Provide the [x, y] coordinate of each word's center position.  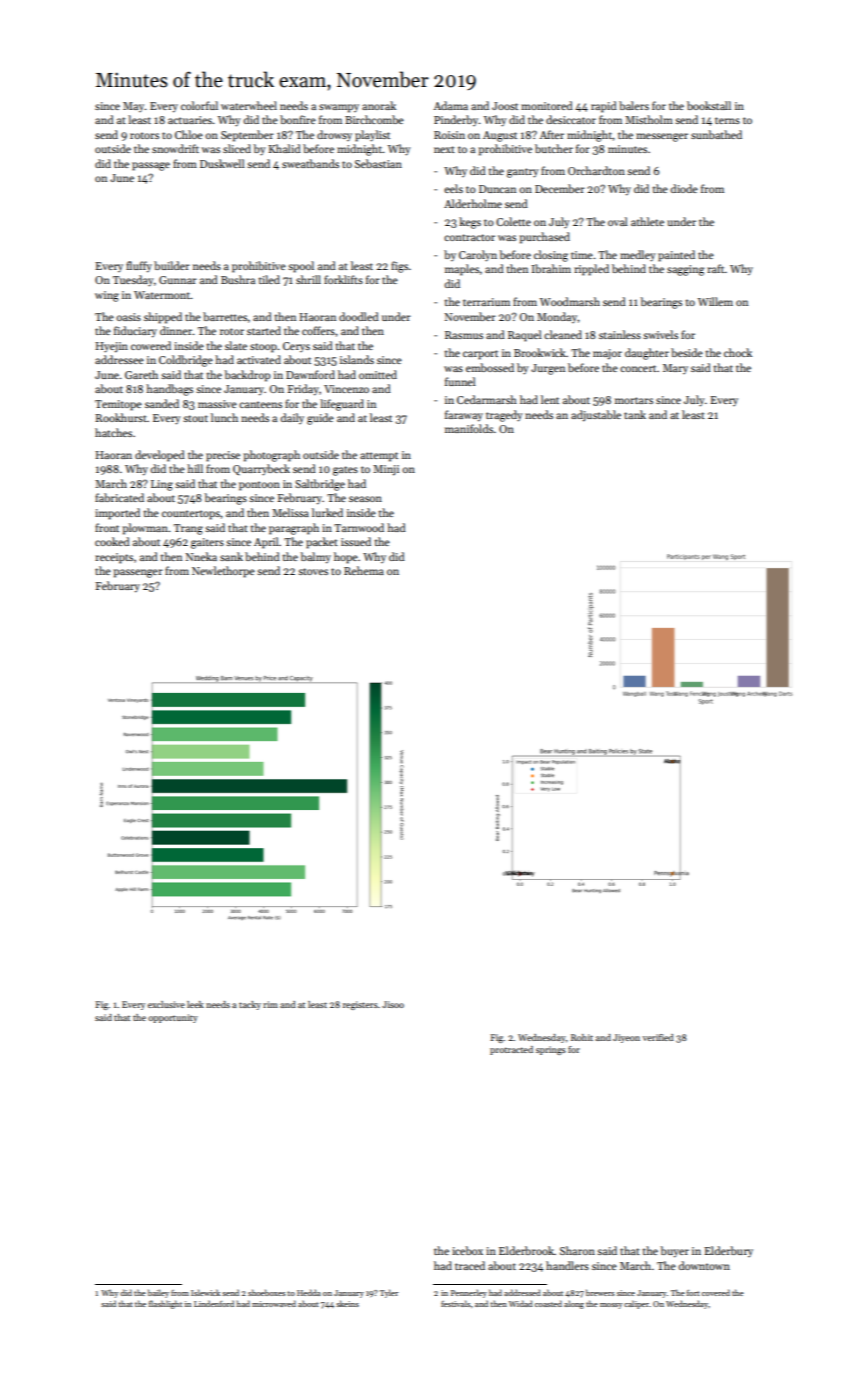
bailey [158, 1293]
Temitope [118, 405]
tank [635, 414]
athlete [647, 221]
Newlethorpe [223, 572]
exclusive [166, 1004]
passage [151, 166]
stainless [620, 334]
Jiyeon [626, 1038]
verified [658, 1037]
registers [360, 1005]
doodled [359, 316]
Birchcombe [374, 119]
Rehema [364, 570]
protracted [511, 1050]
